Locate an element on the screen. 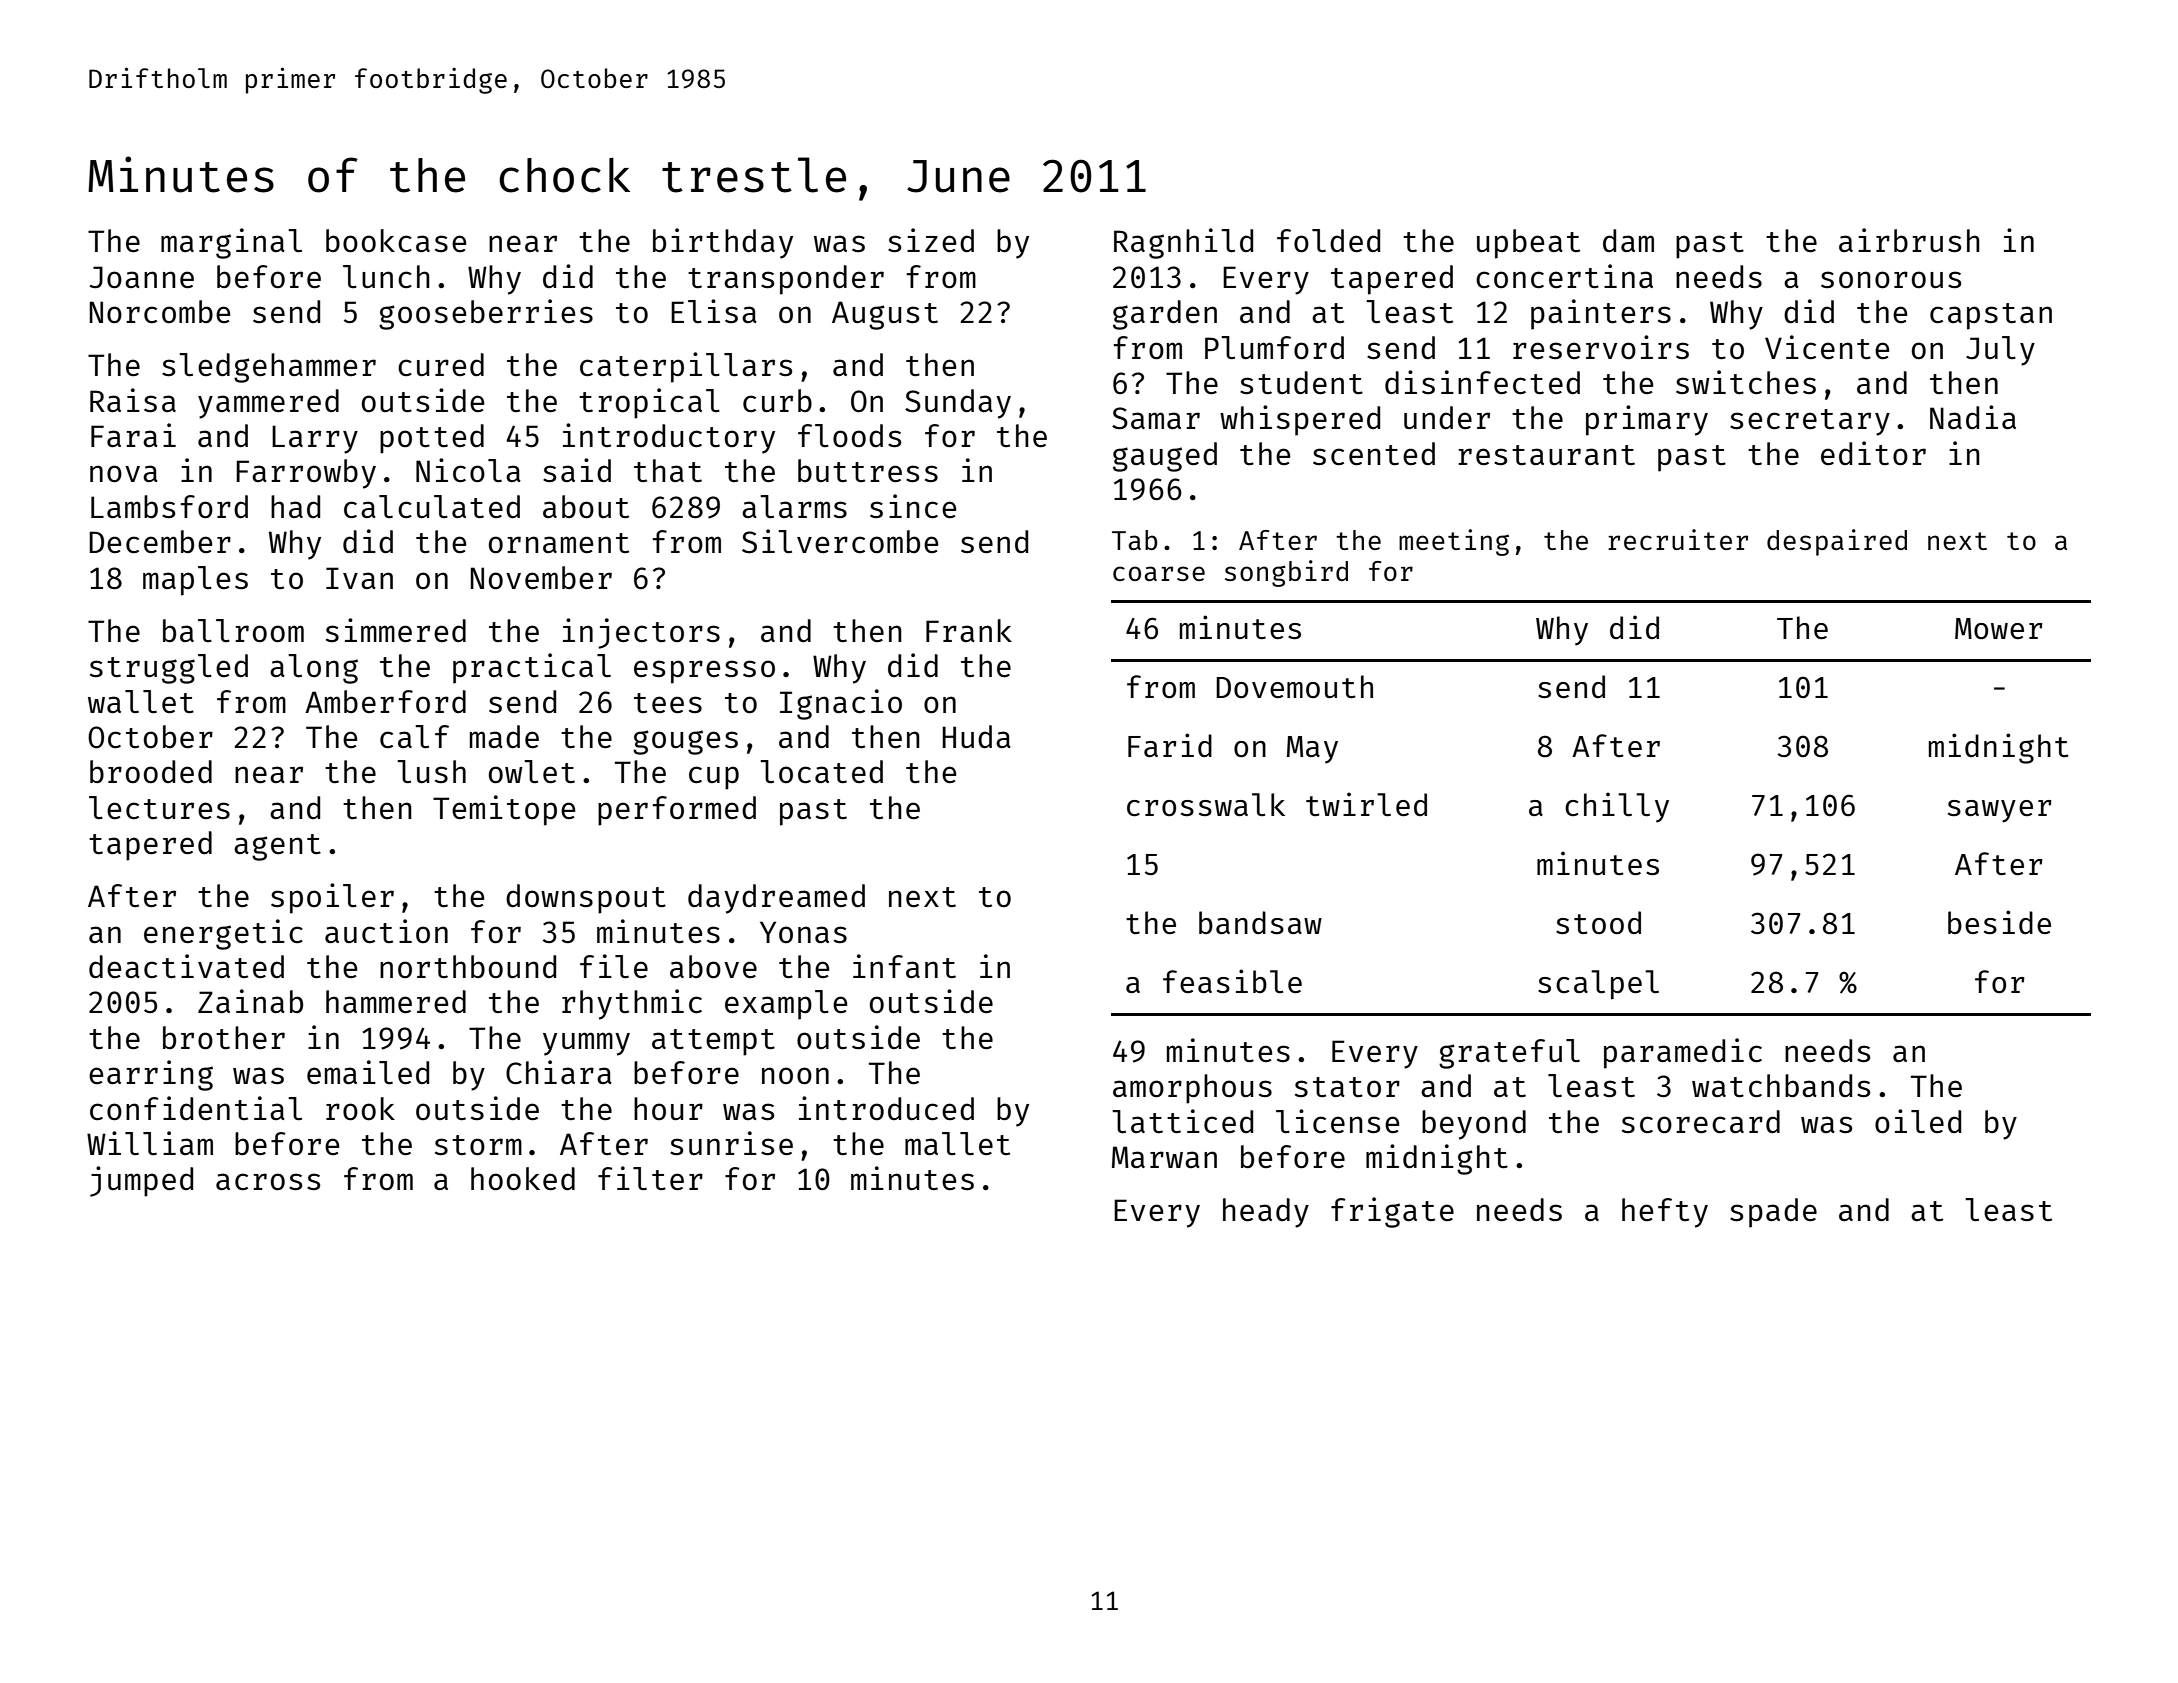 This screenshot has width=2178, height=1683. primary is located at coordinates (1647, 420).
